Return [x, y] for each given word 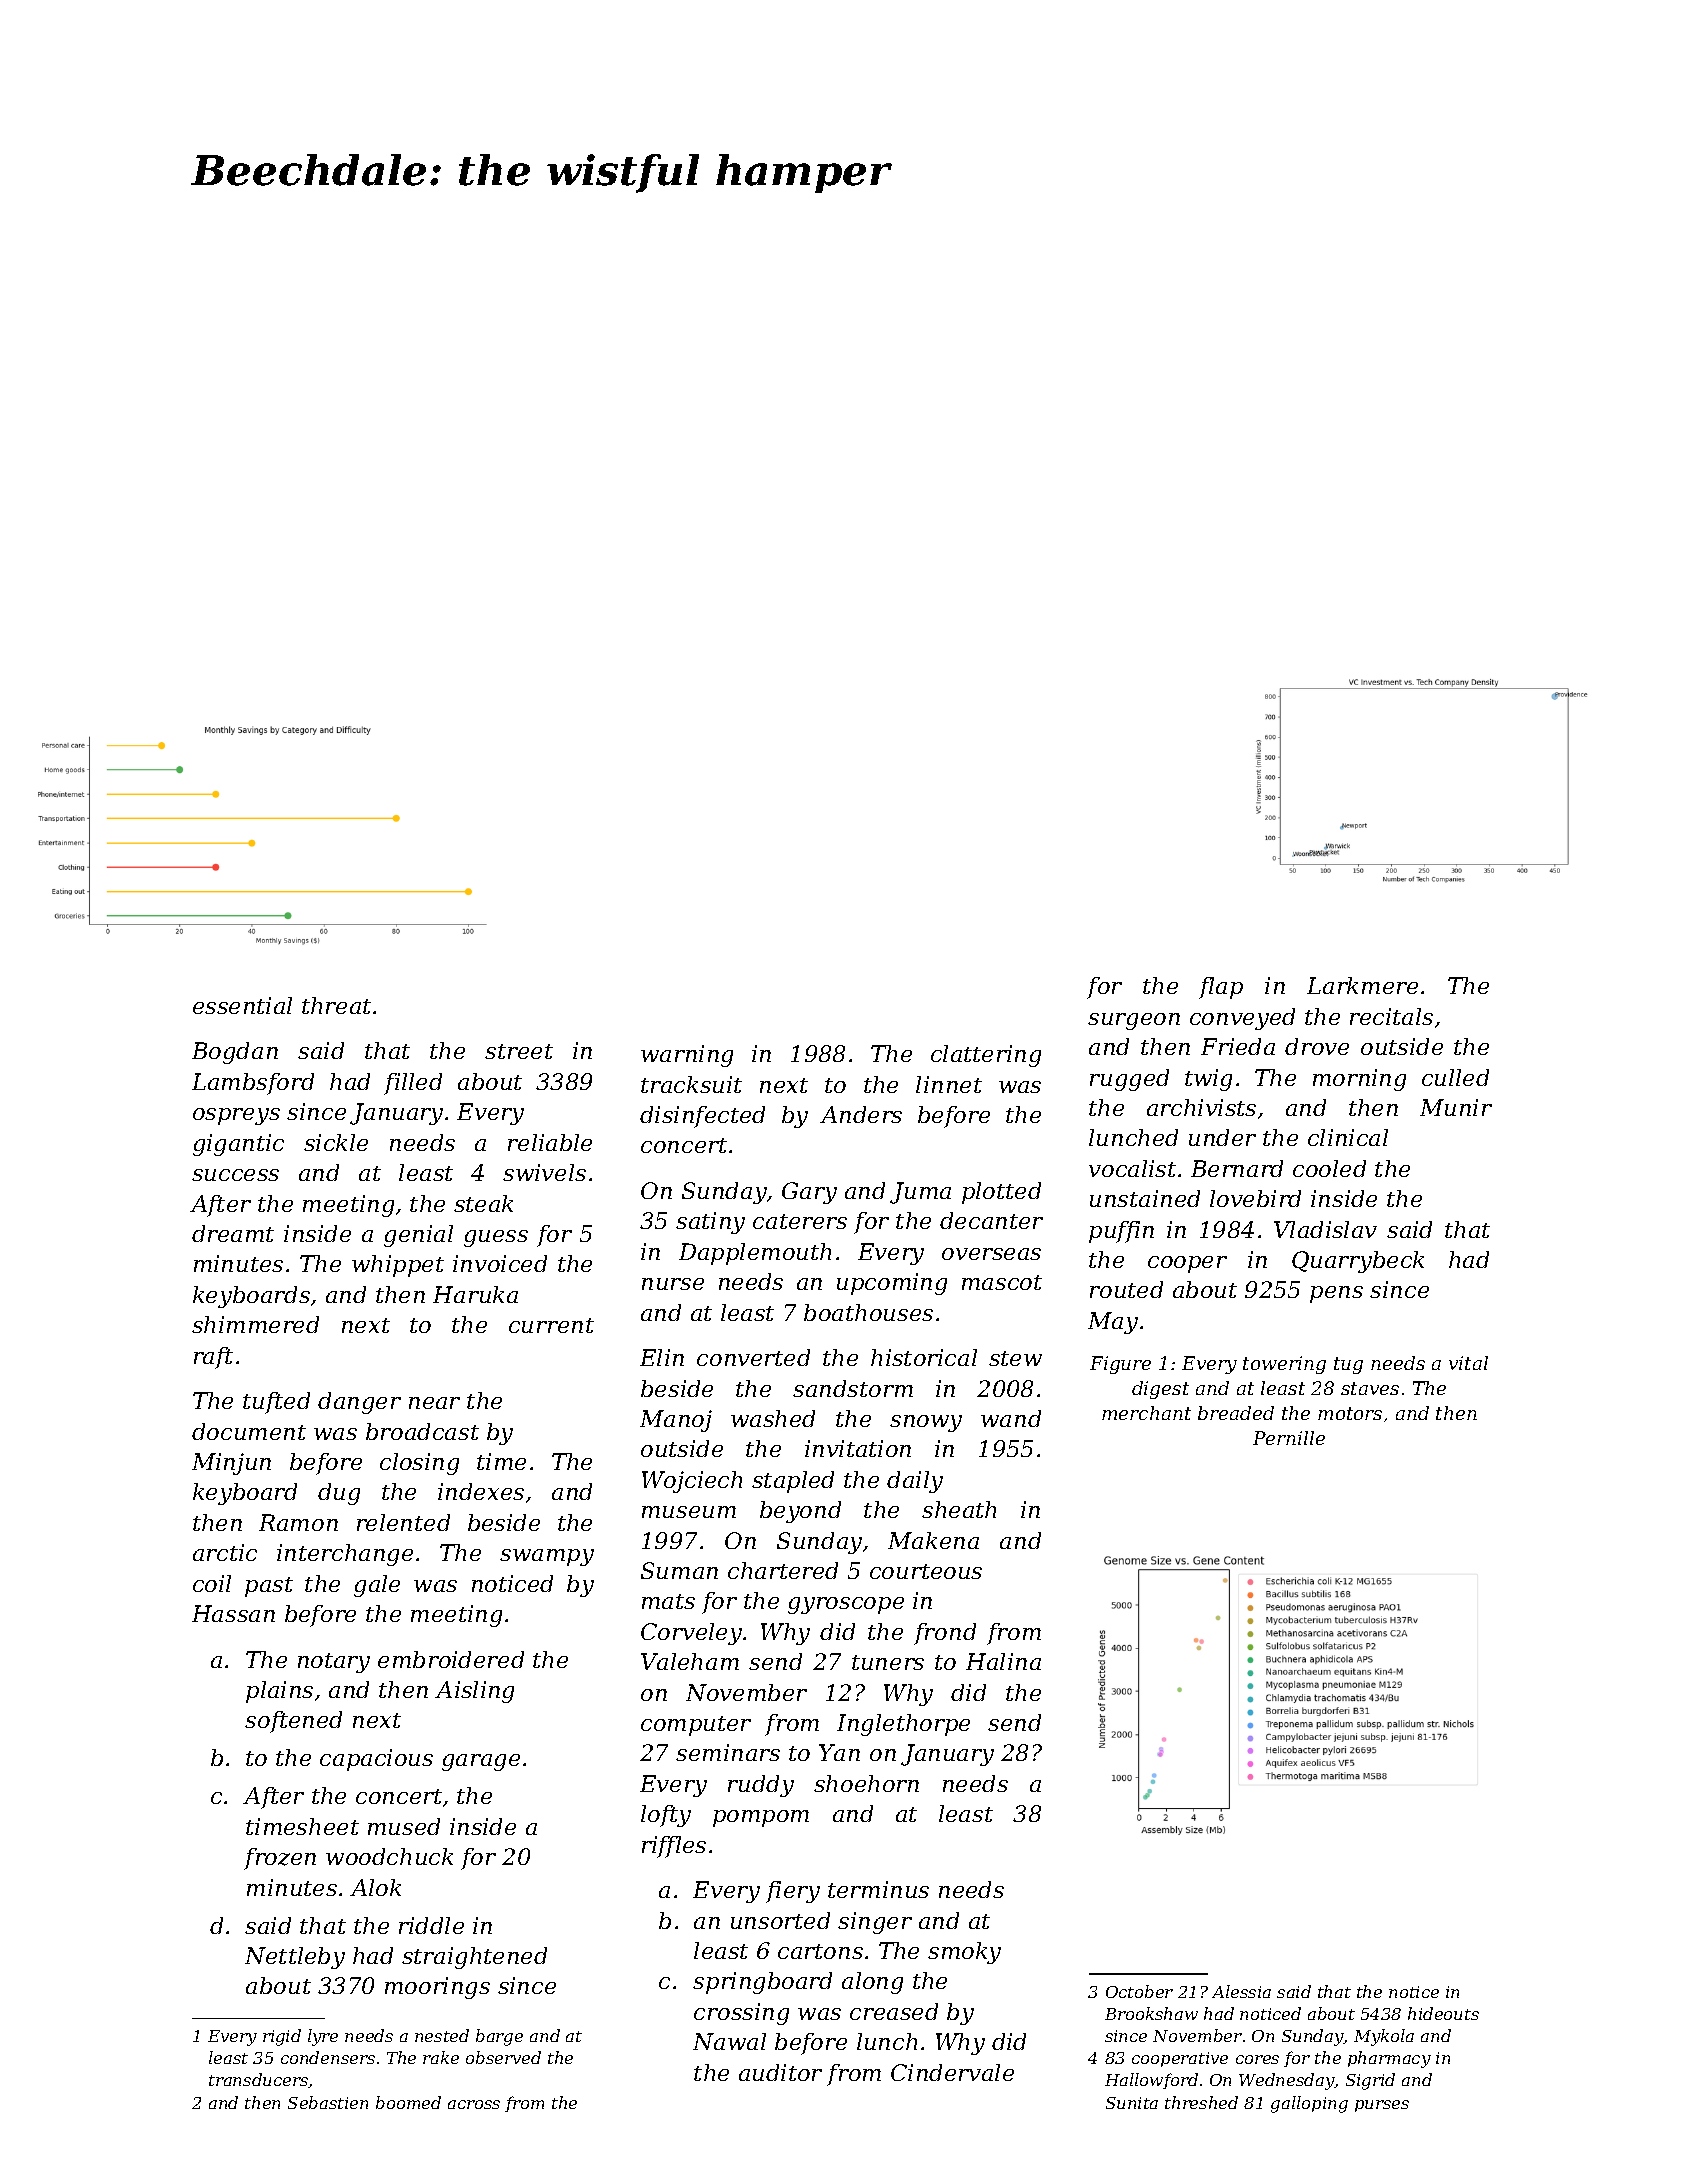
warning [687, 1056]
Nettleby [295, 1958]
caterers [800, 1221]
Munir [1456, 1107]
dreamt [233, 1233]
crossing [741, 2014]
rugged [1129, 1080]
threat [336, 1005]
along [872, 1983]
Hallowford [1151, 2081]
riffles [674, 1847]
